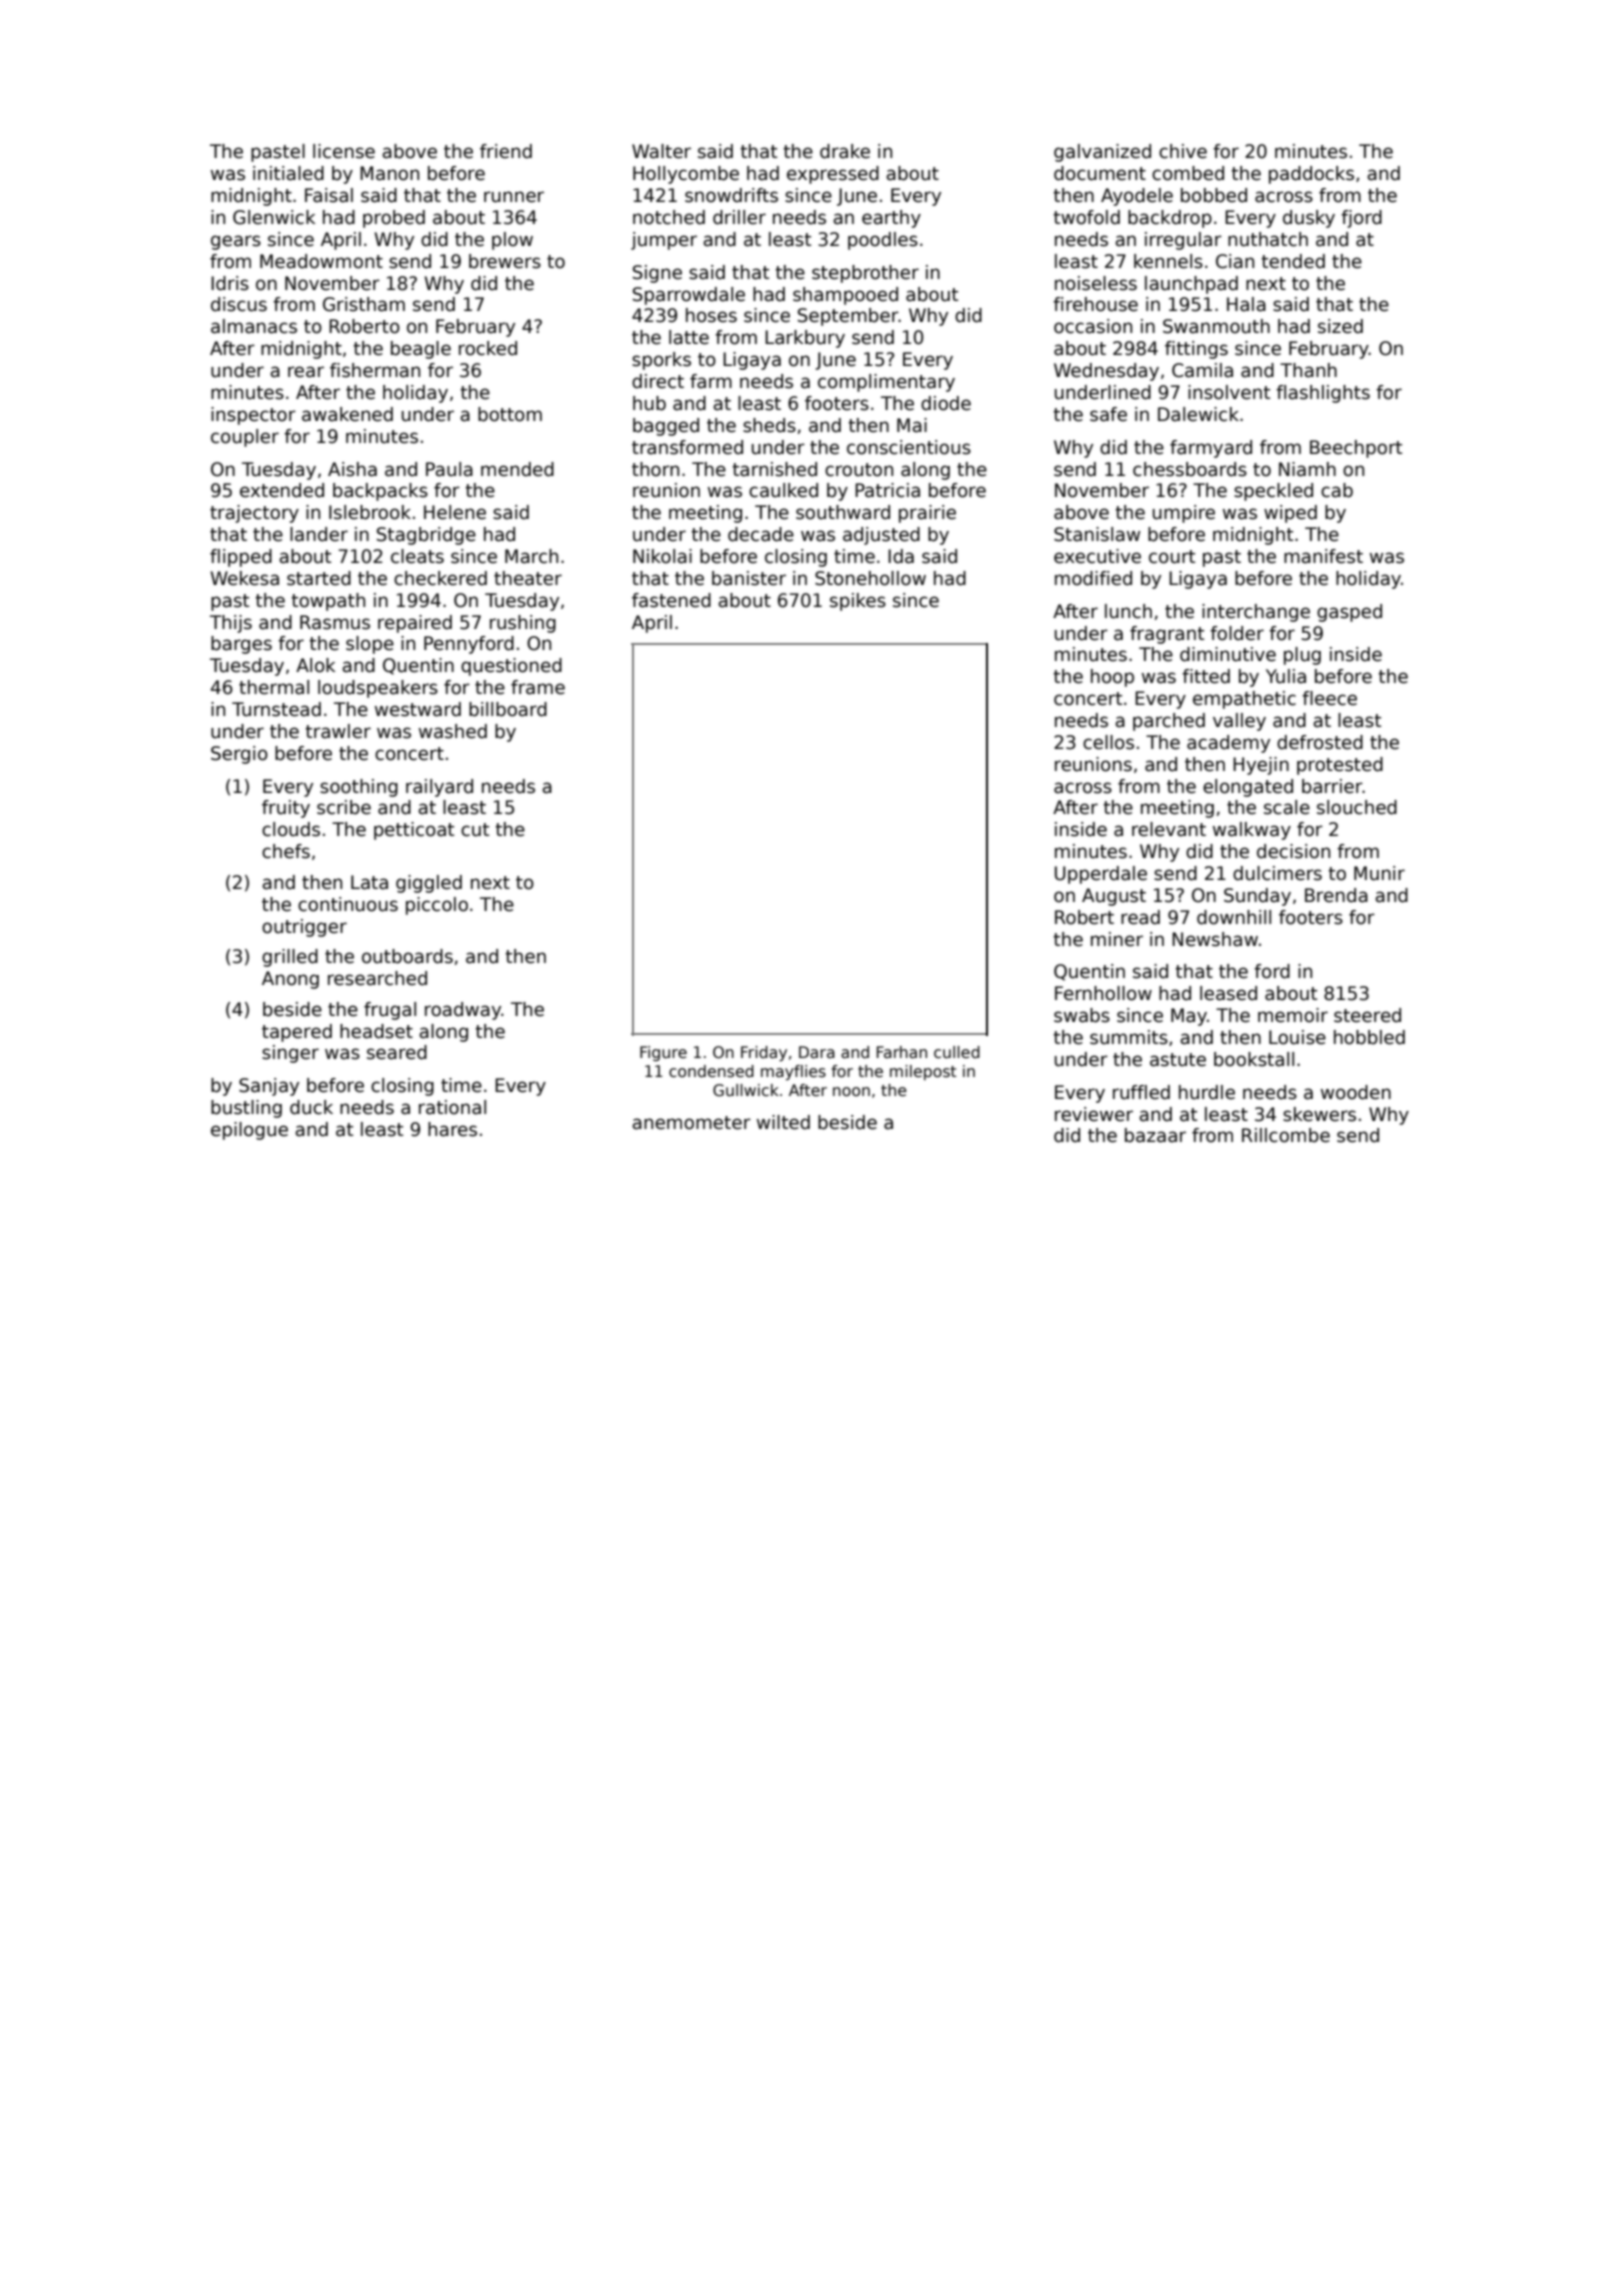  I want to click on driller, so click(739, 217).
